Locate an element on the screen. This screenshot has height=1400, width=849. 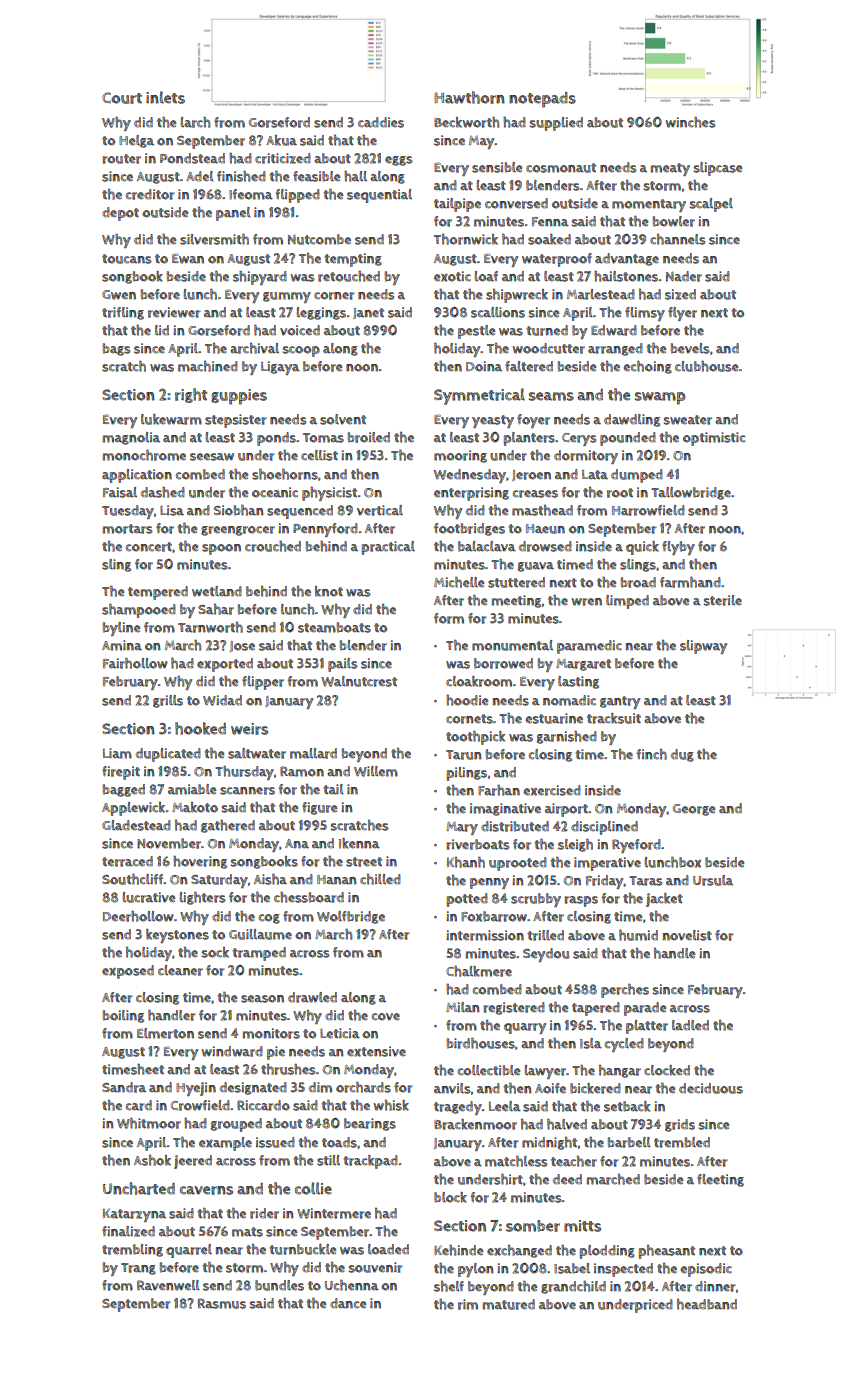
exotic is located at coordinates (452, 276).
